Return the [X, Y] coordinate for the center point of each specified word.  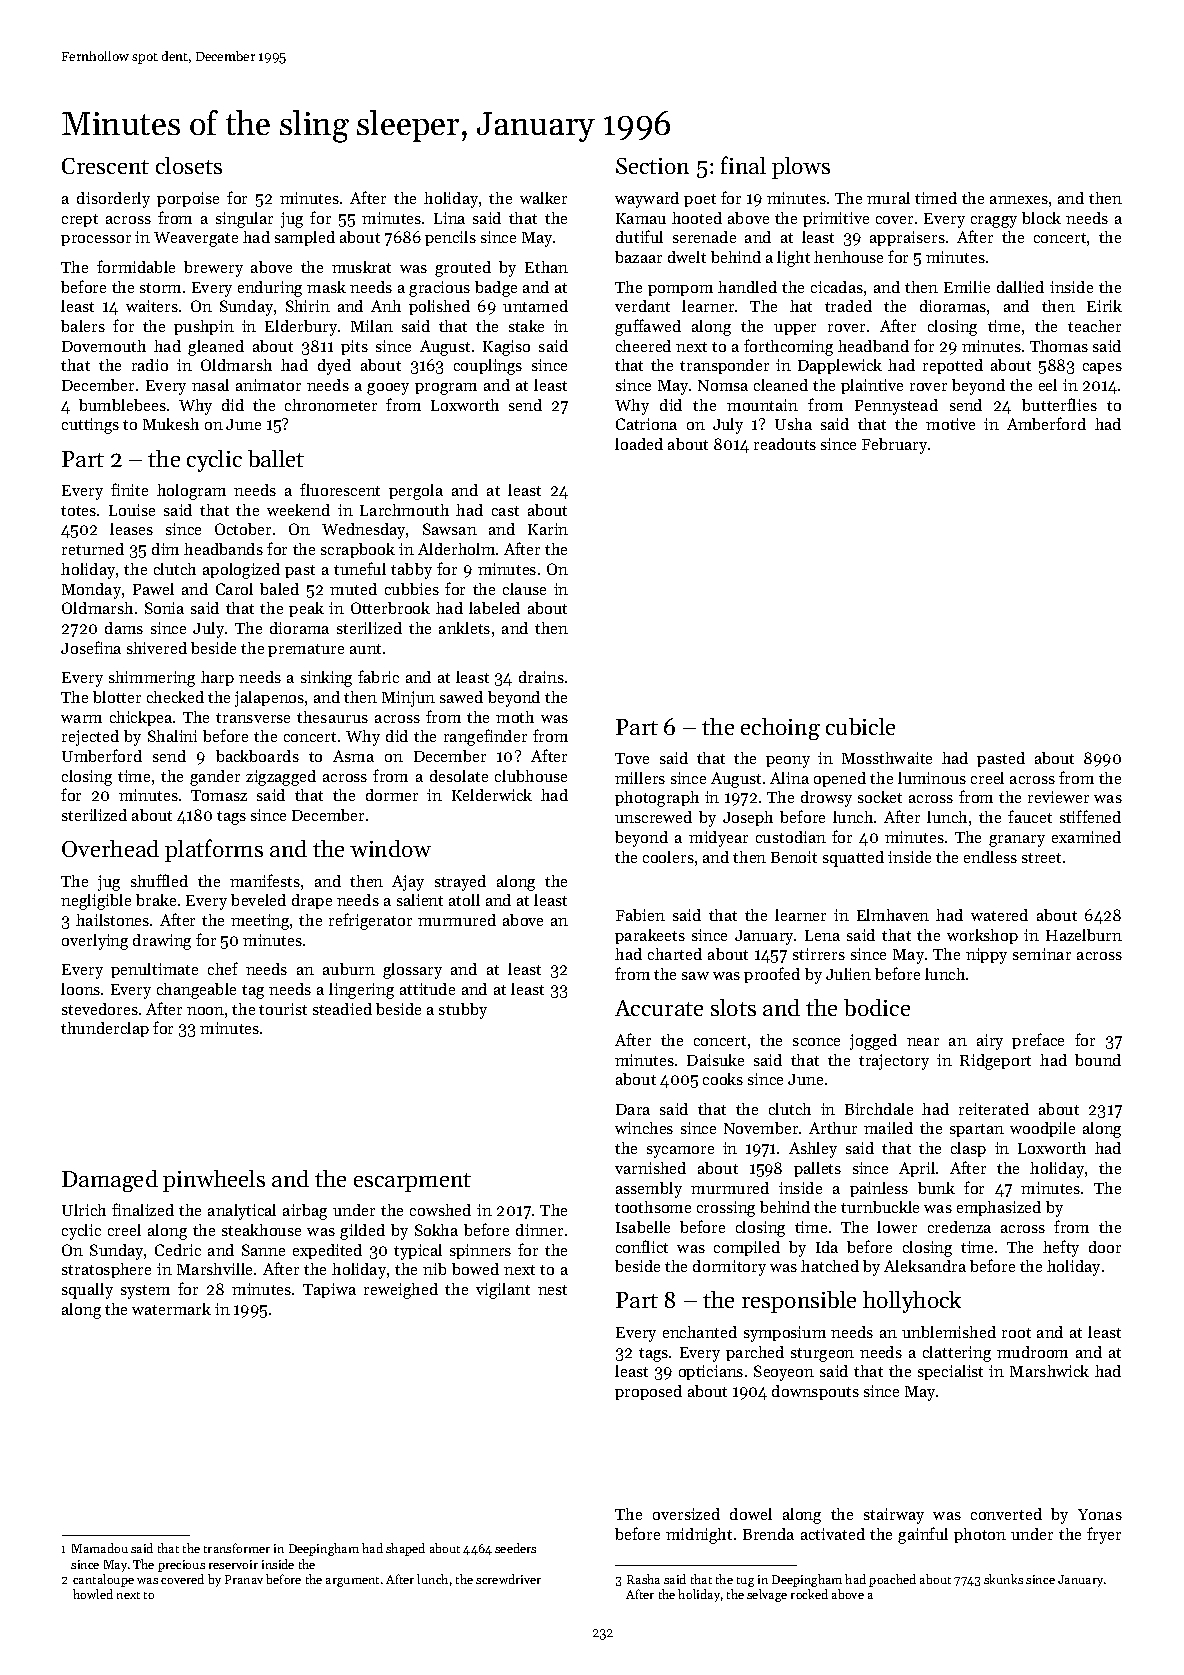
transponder [724, 366]
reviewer [1058, 797]
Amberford [1046, 423]
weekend [298, 510]
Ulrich [84, 1210]
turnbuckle [880, 1207]
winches [644, 1128]
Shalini [172, 736]
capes [1102, 368]
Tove [632, 758]
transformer [237, 1548]
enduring [270, 289]
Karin [548, 529]
